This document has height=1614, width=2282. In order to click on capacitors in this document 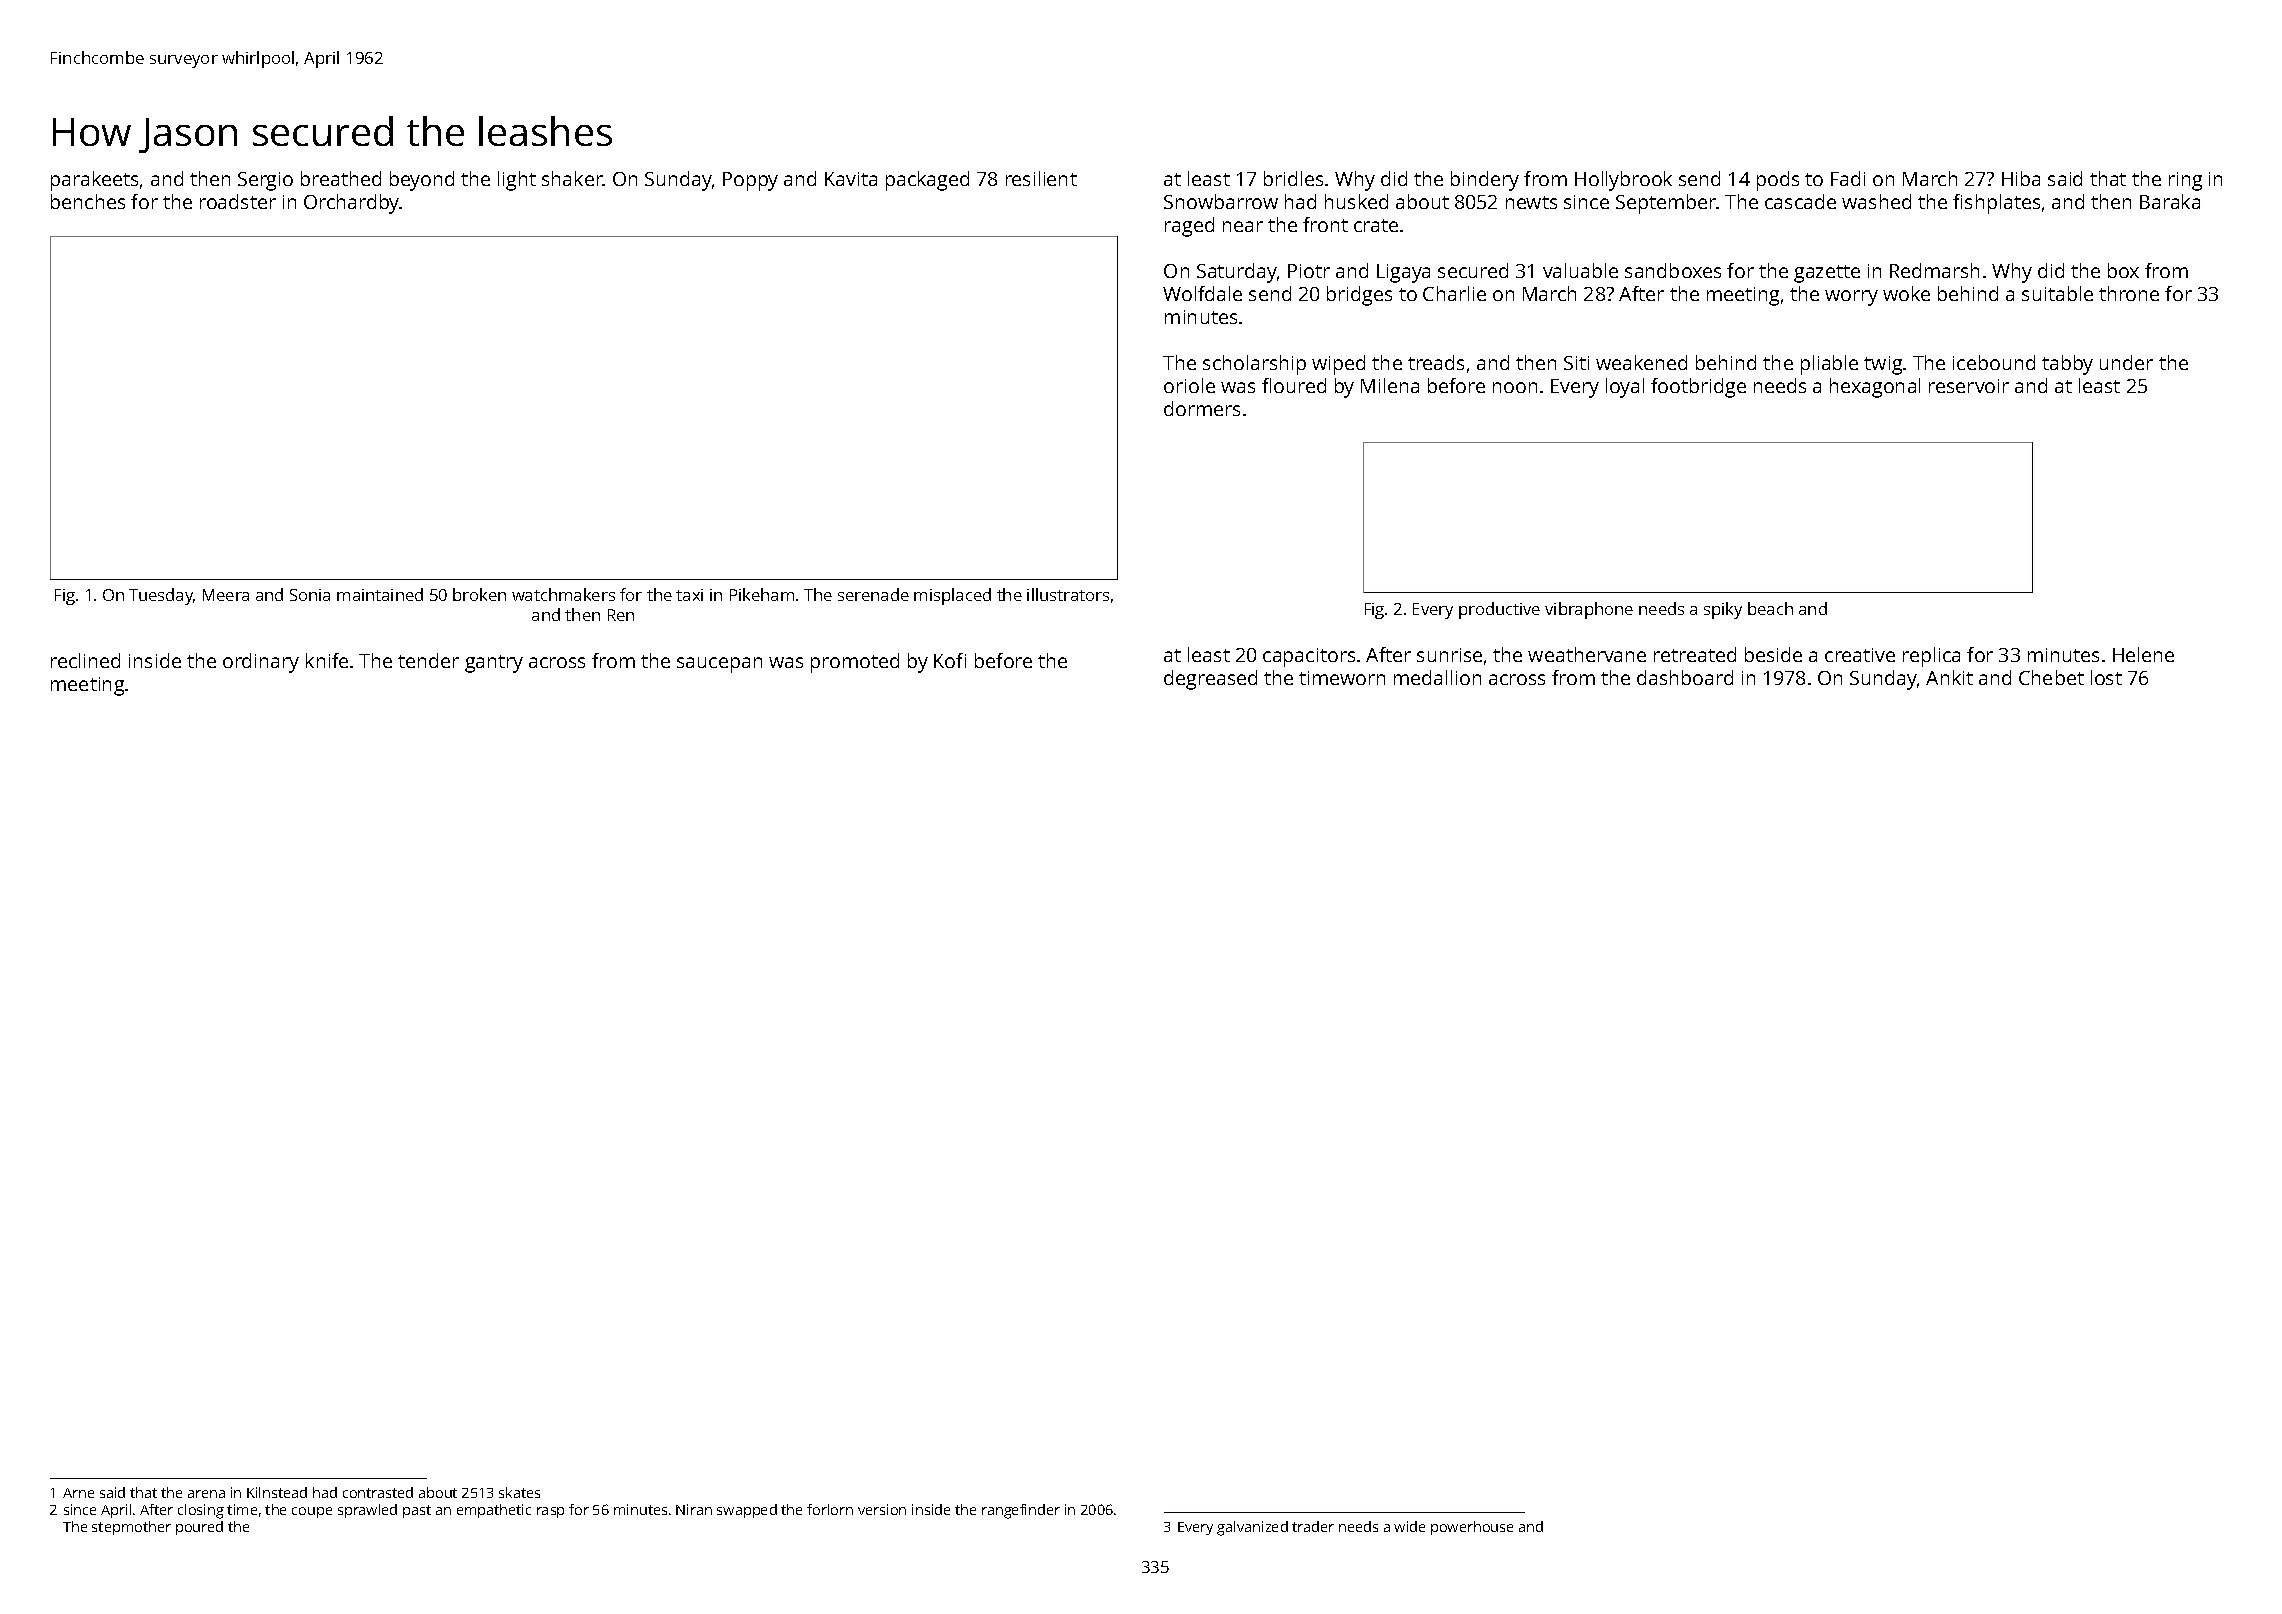, I will do `click(1309, 657)`.
